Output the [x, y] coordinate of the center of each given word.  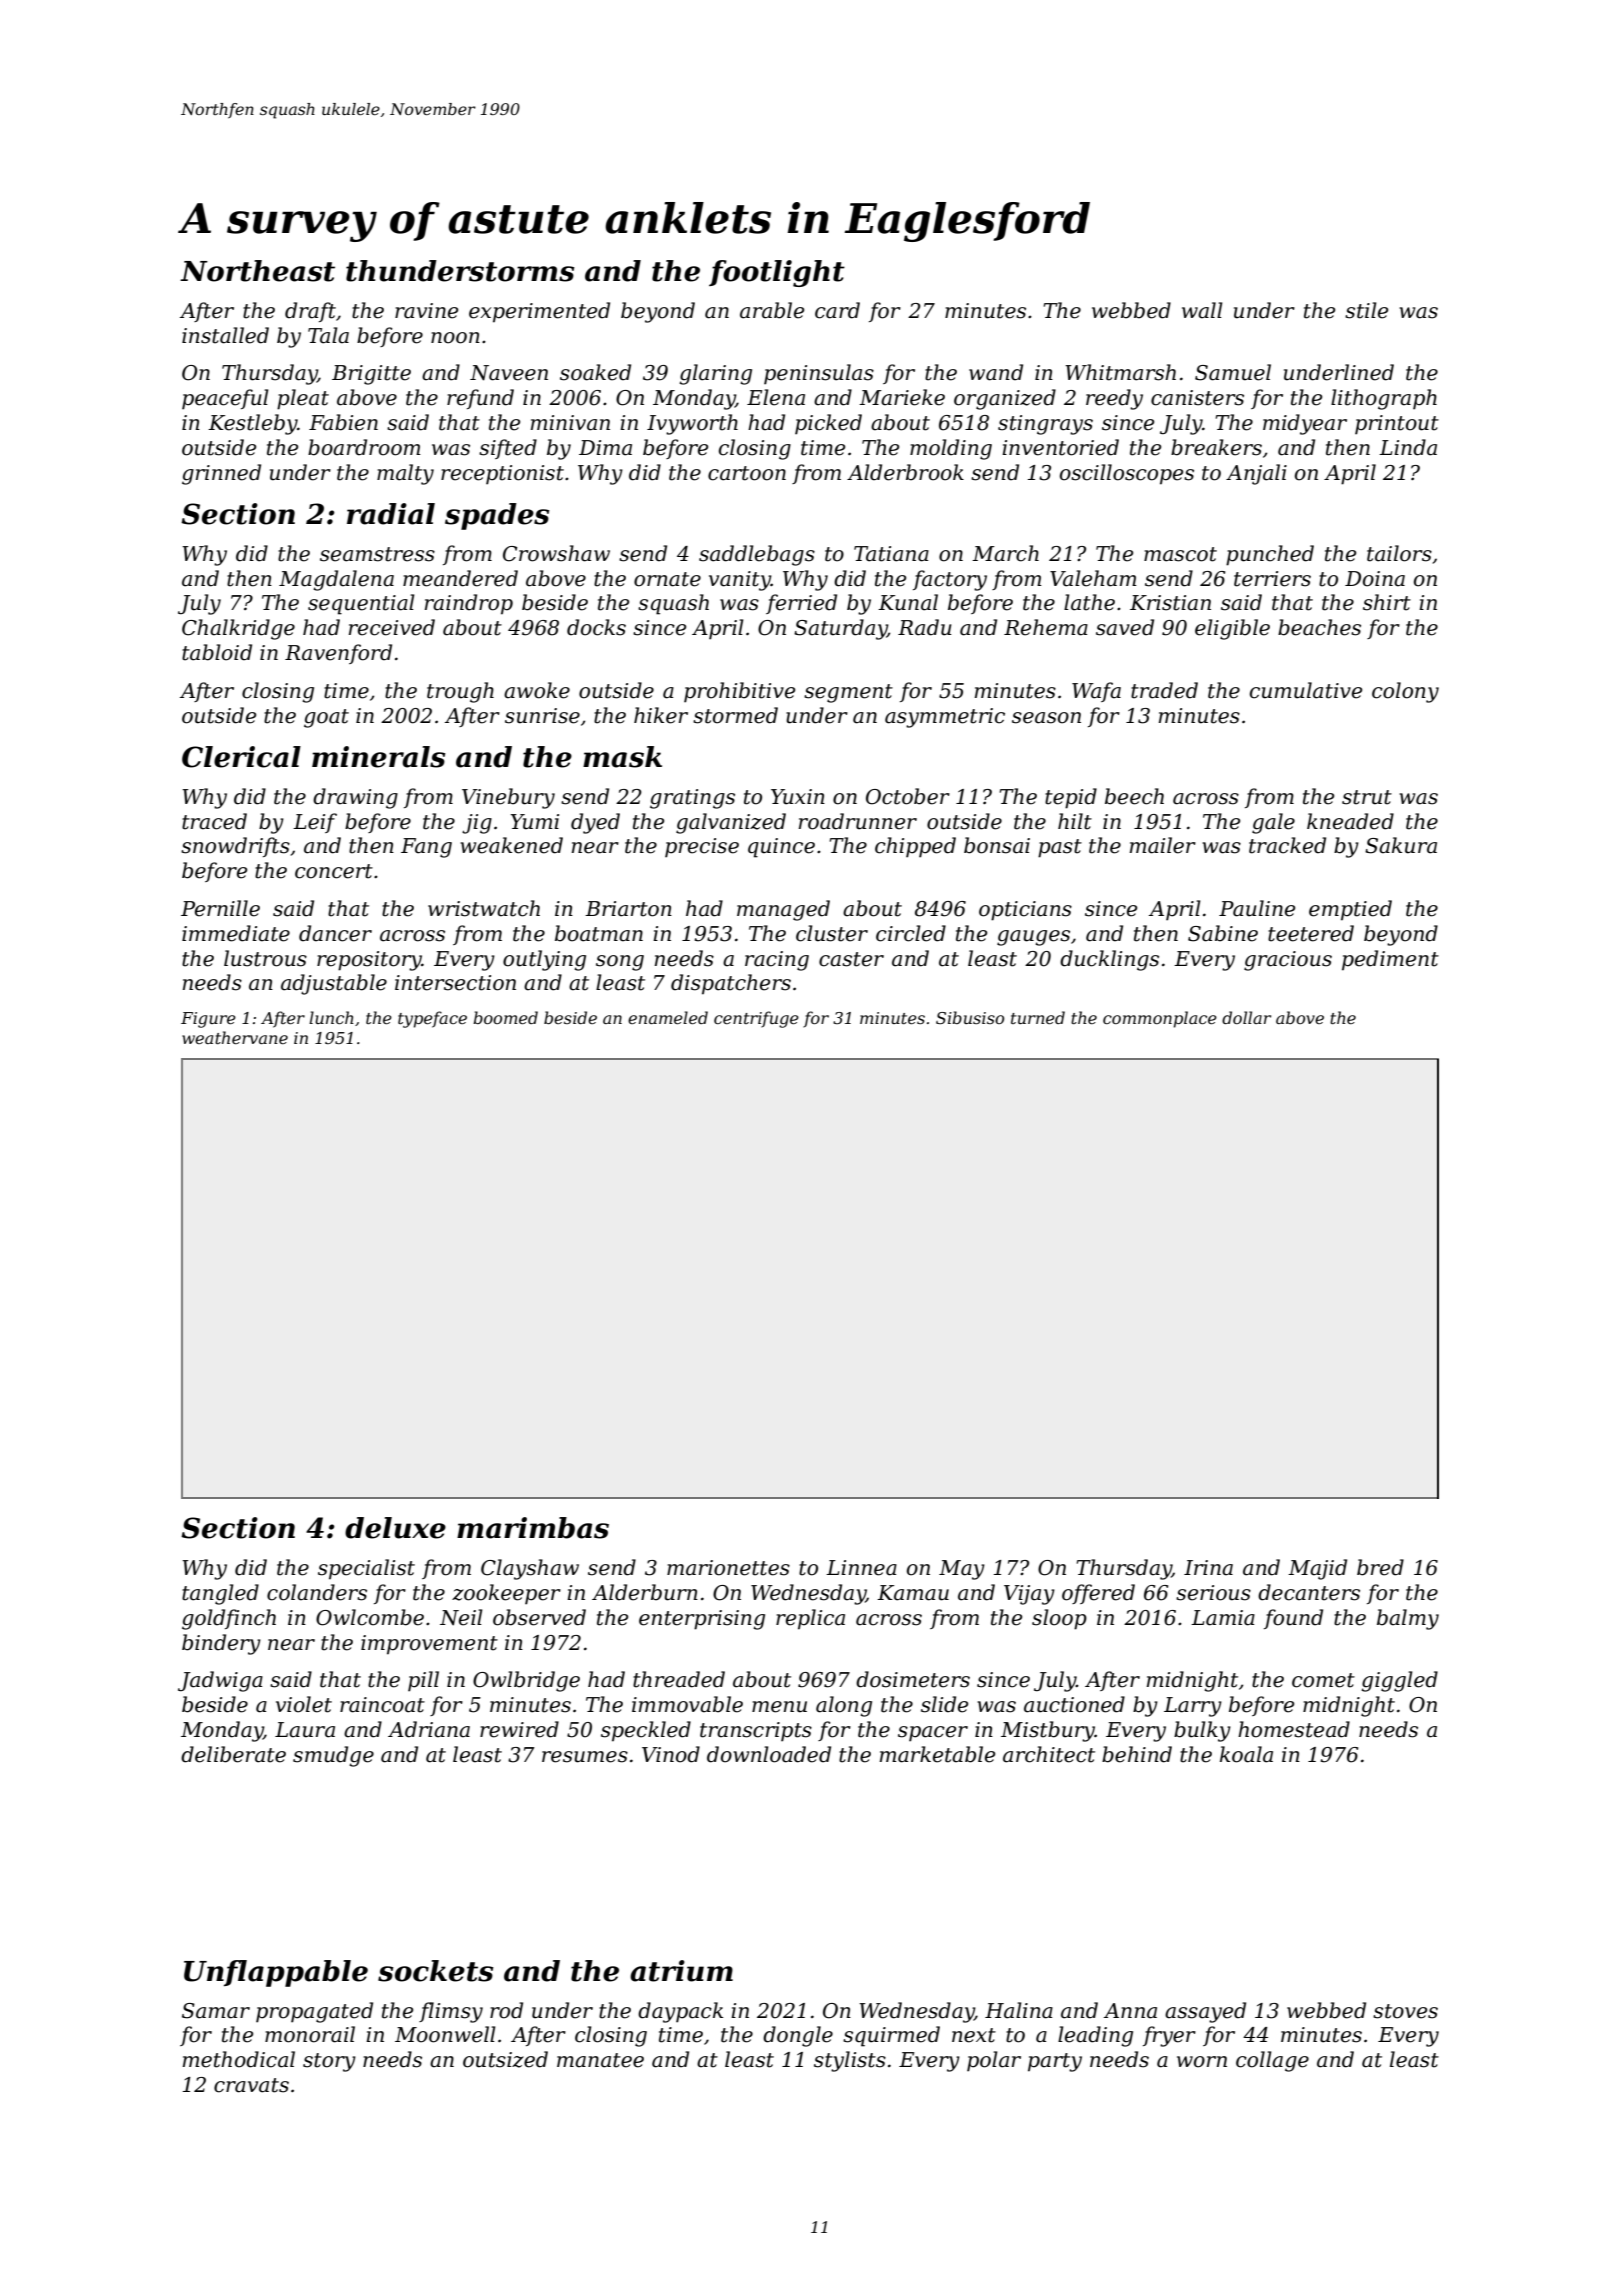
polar [994, 2061]
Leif [315, 823]
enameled [668, 1017]
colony [1405, 692]
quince [781, 848]
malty [405, 474]
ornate [667, 579]
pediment [1390, 960]
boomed [505, 1017]
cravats [251, 2085]
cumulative [1306, 690]
